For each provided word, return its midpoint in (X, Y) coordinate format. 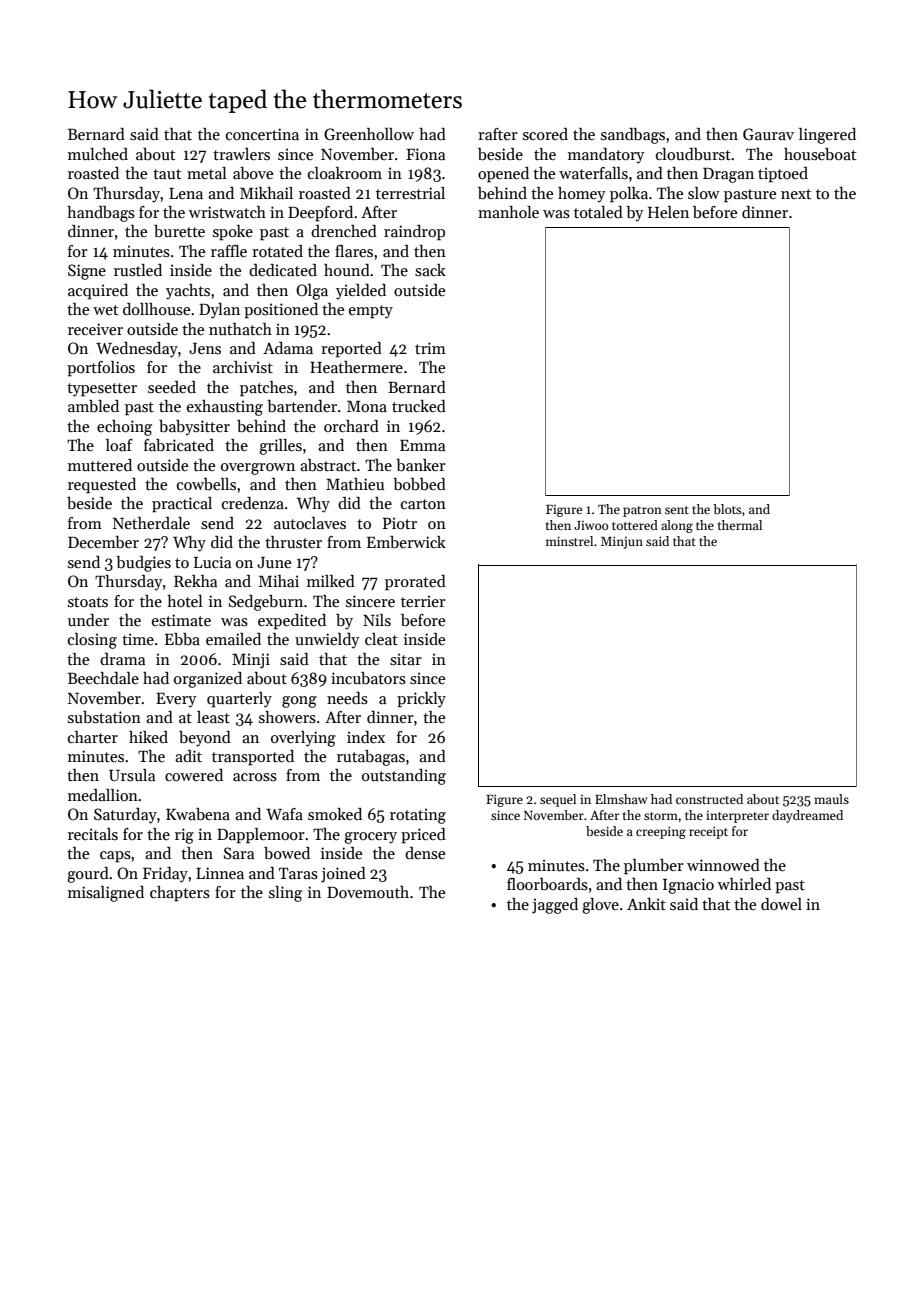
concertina (262, 134)
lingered (827, 136)
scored (545, 134)
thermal (740, 525)
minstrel (569, 541)
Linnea (220, 873)
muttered (100, 465)
